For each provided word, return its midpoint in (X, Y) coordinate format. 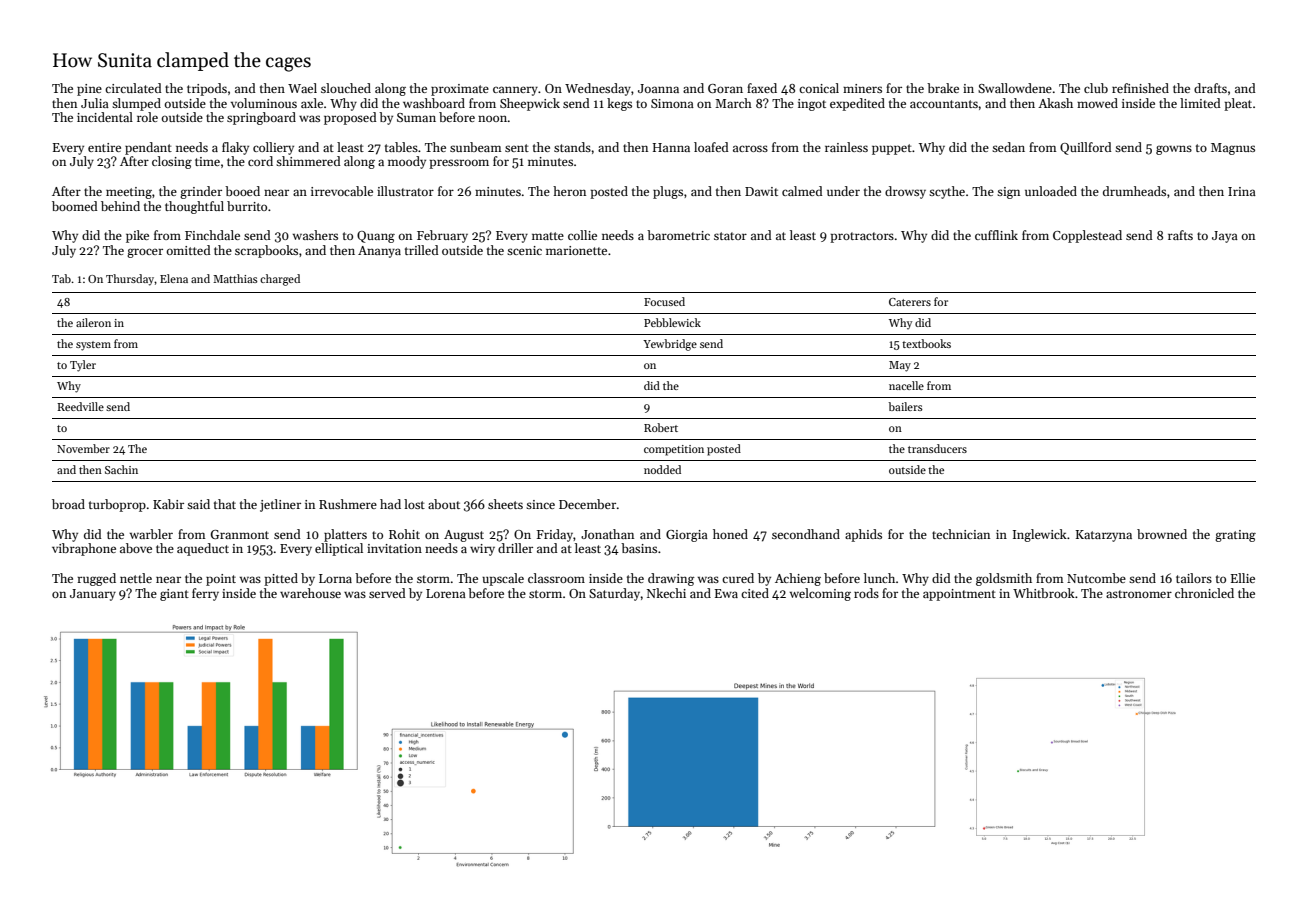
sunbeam (476, 147)
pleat (1238, 104)
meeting (129, 193)
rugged (96, 579)
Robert (661, 427)
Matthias (235, 278)
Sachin (121, 469)
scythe (947, 192)
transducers (937, 448)
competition (674, 450)
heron (569, 191)
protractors (862, 237)
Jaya (1225, 237)
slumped (136, 104)
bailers (905, 406)
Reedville (80, 406)
